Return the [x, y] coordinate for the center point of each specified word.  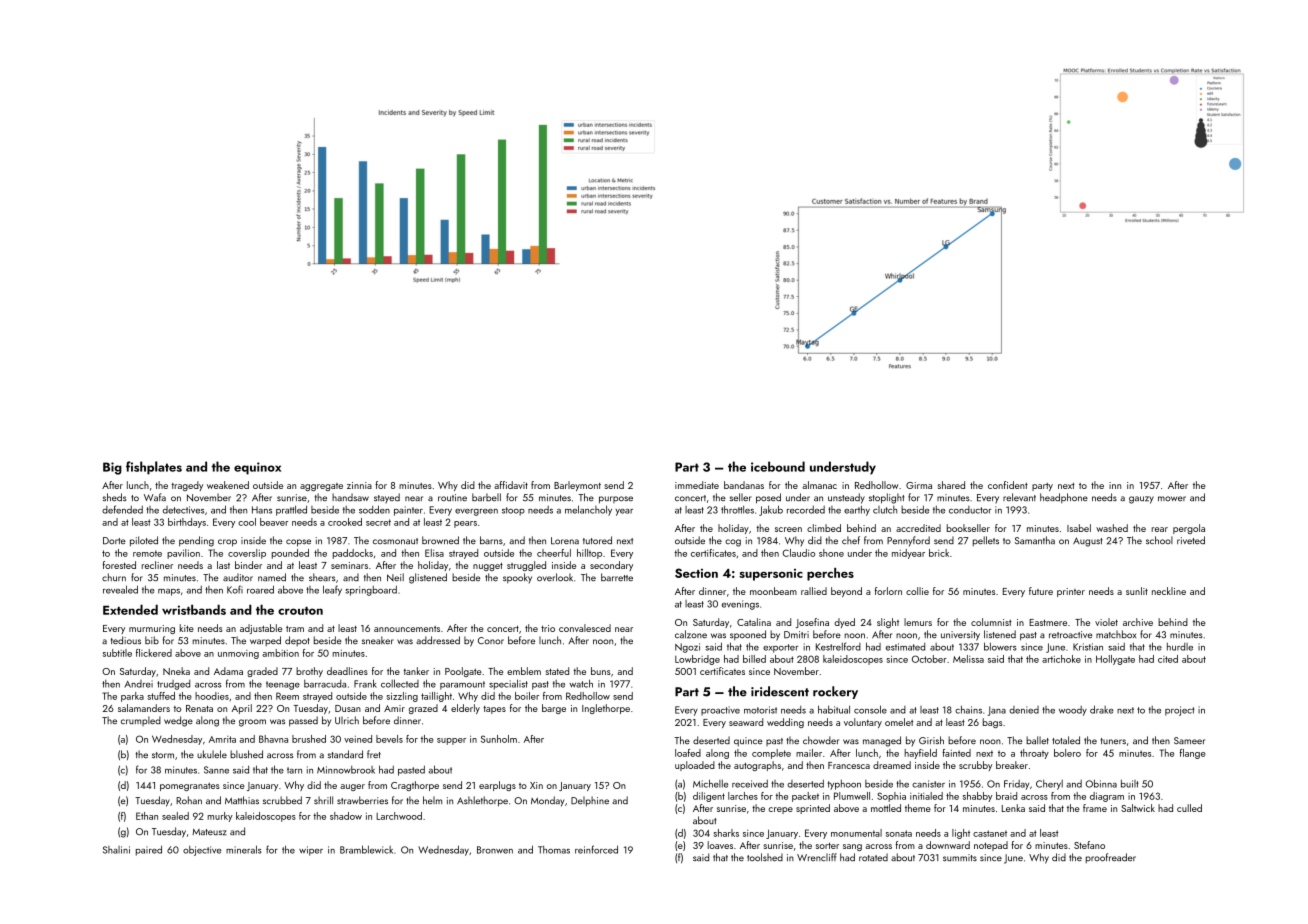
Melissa [968, 659]
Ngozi [687, 648]
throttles [737, 509]
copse [298, 543]
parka [132, 697]
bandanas [744, 485]
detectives [183, 510]
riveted [1191, 540]
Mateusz [209, 832]
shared [951, 485]
